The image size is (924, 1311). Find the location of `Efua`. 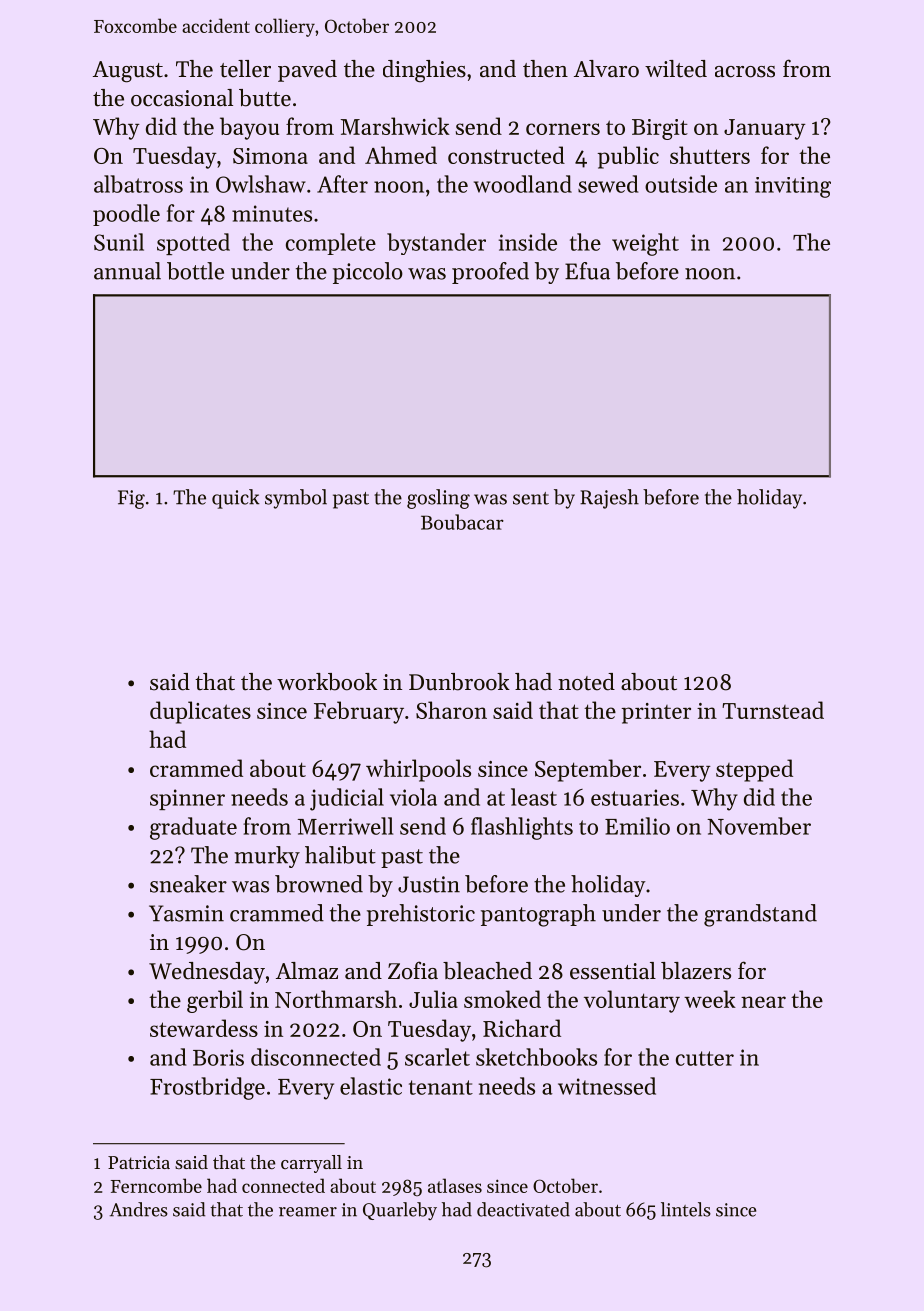

Efua is located at coordinates (587, 271).
